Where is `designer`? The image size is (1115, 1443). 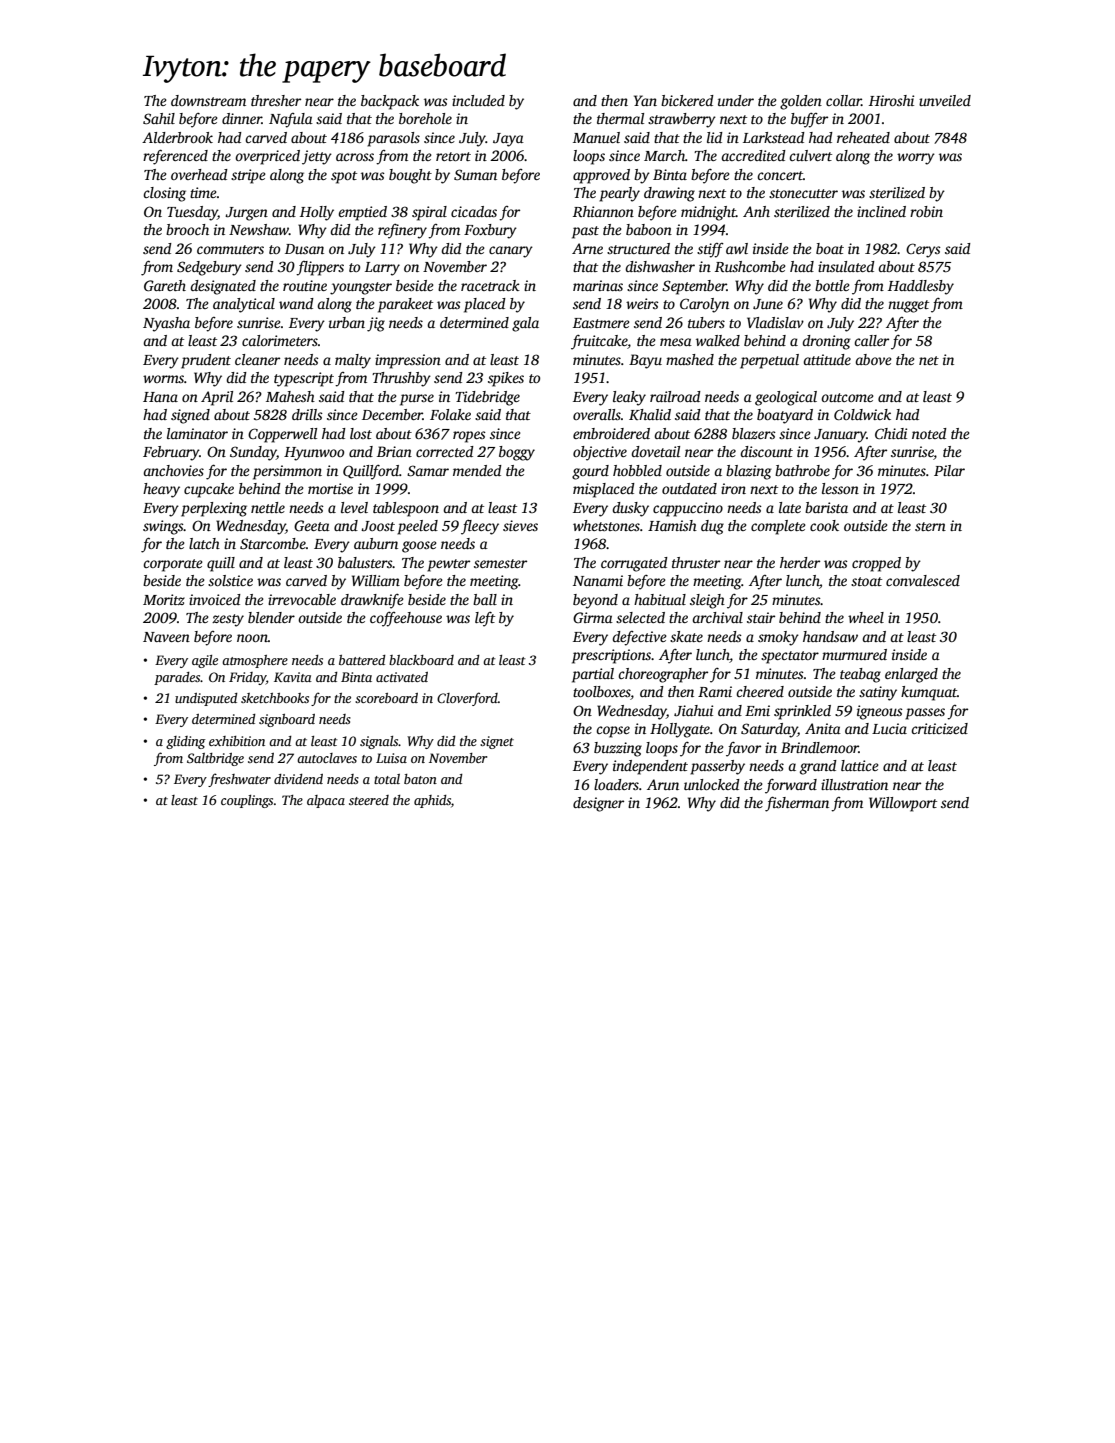 designer is located at coordinates (598, 804).
